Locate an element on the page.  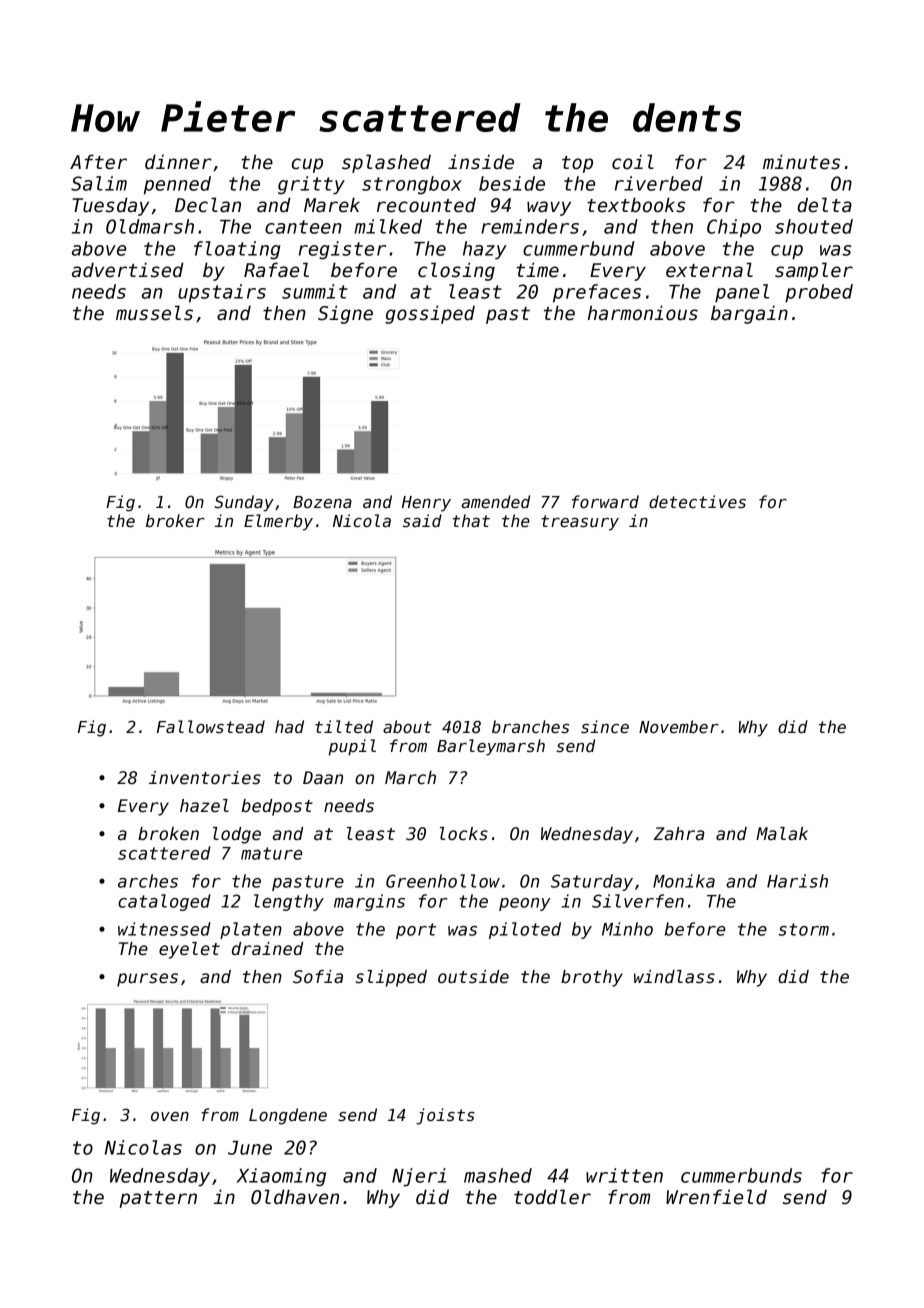
Fallowstead is located at coordinates (211, 727).
